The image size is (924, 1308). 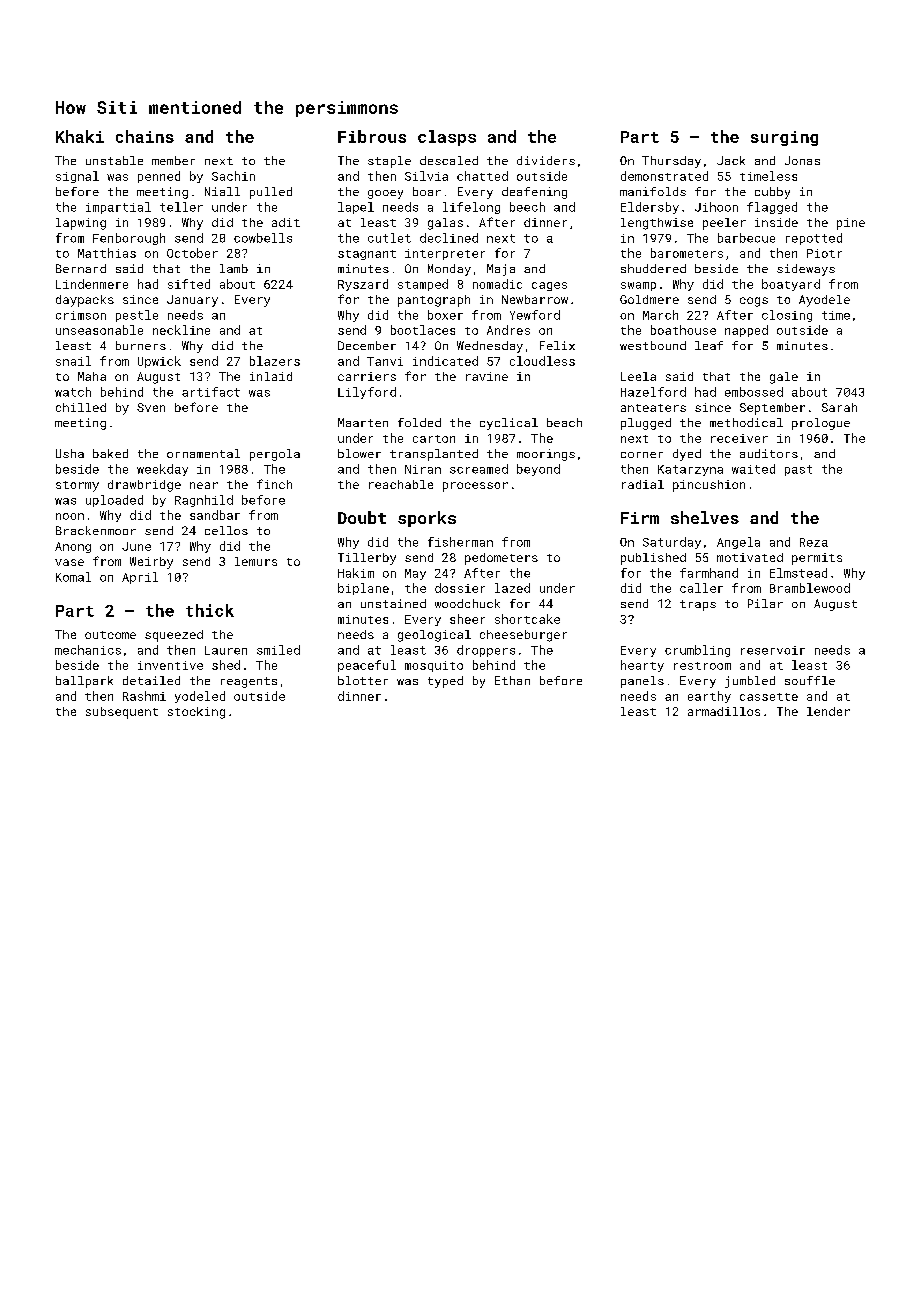 I want to click on January, so click(x=192, y=301).
